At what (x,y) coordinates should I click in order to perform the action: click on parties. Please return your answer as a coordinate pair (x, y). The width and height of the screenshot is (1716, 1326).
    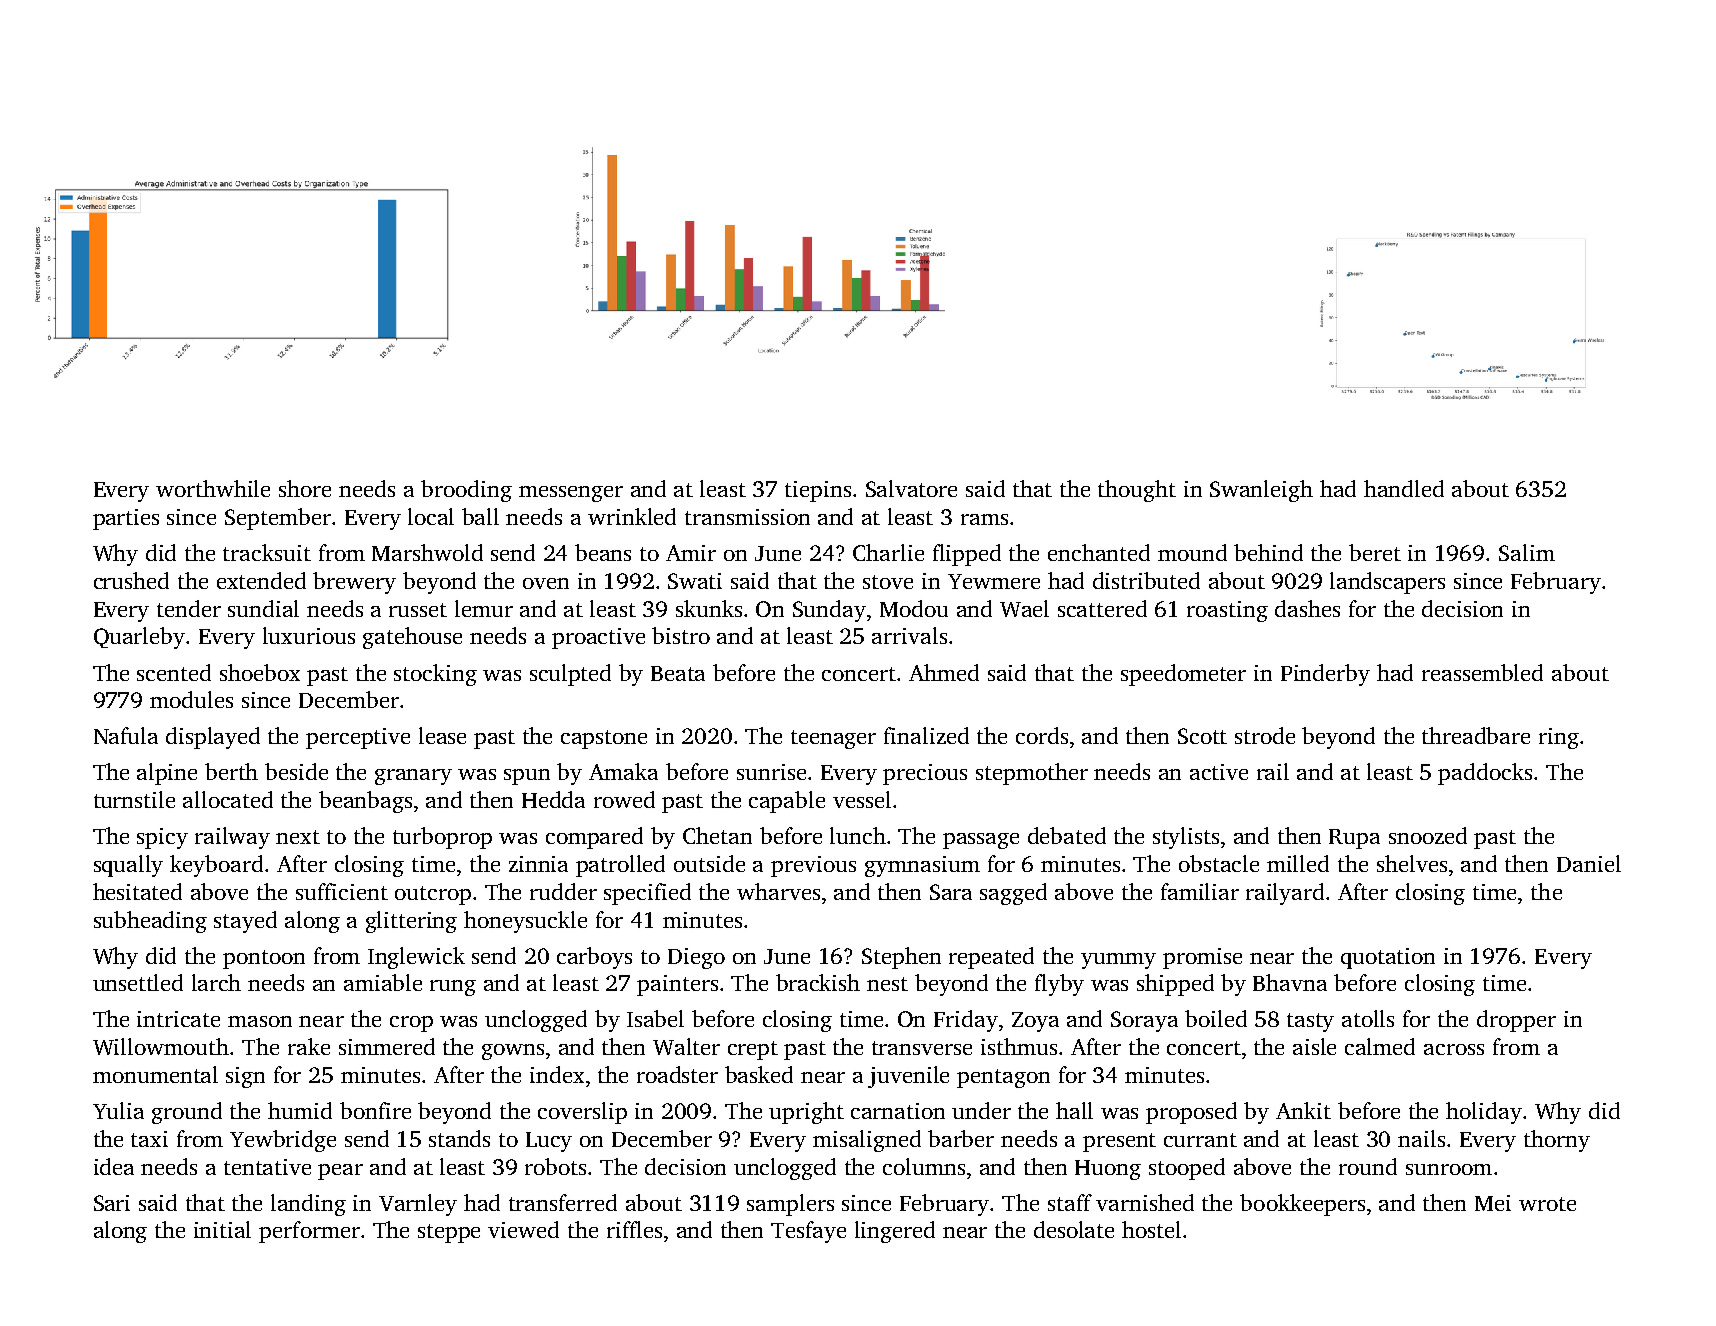
    Looking at the image, I should click on (126, 519).
